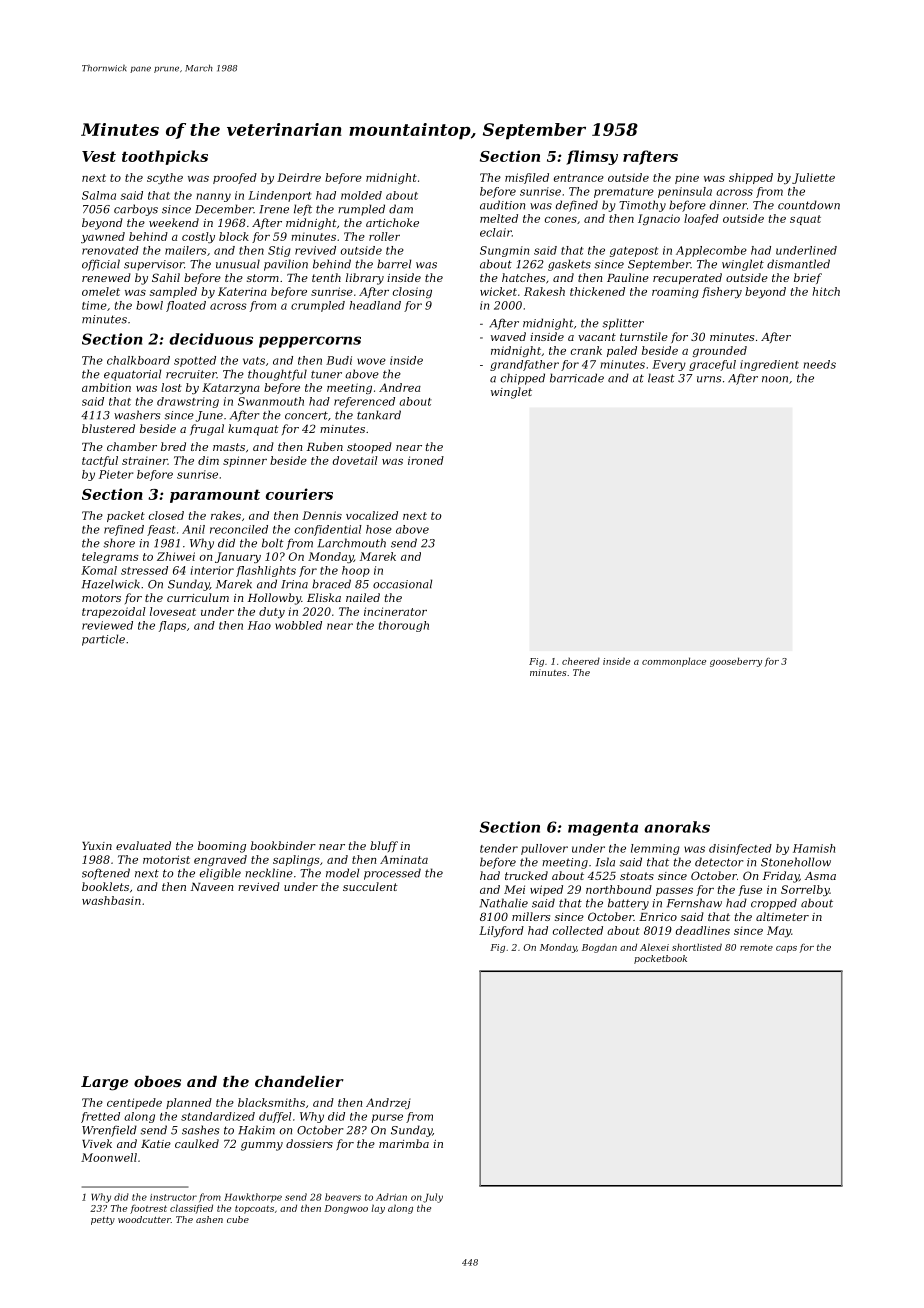  What do you see at coordinates (813, 178) in the document?
I see `Juliette` at bounding box center [813, 178].
